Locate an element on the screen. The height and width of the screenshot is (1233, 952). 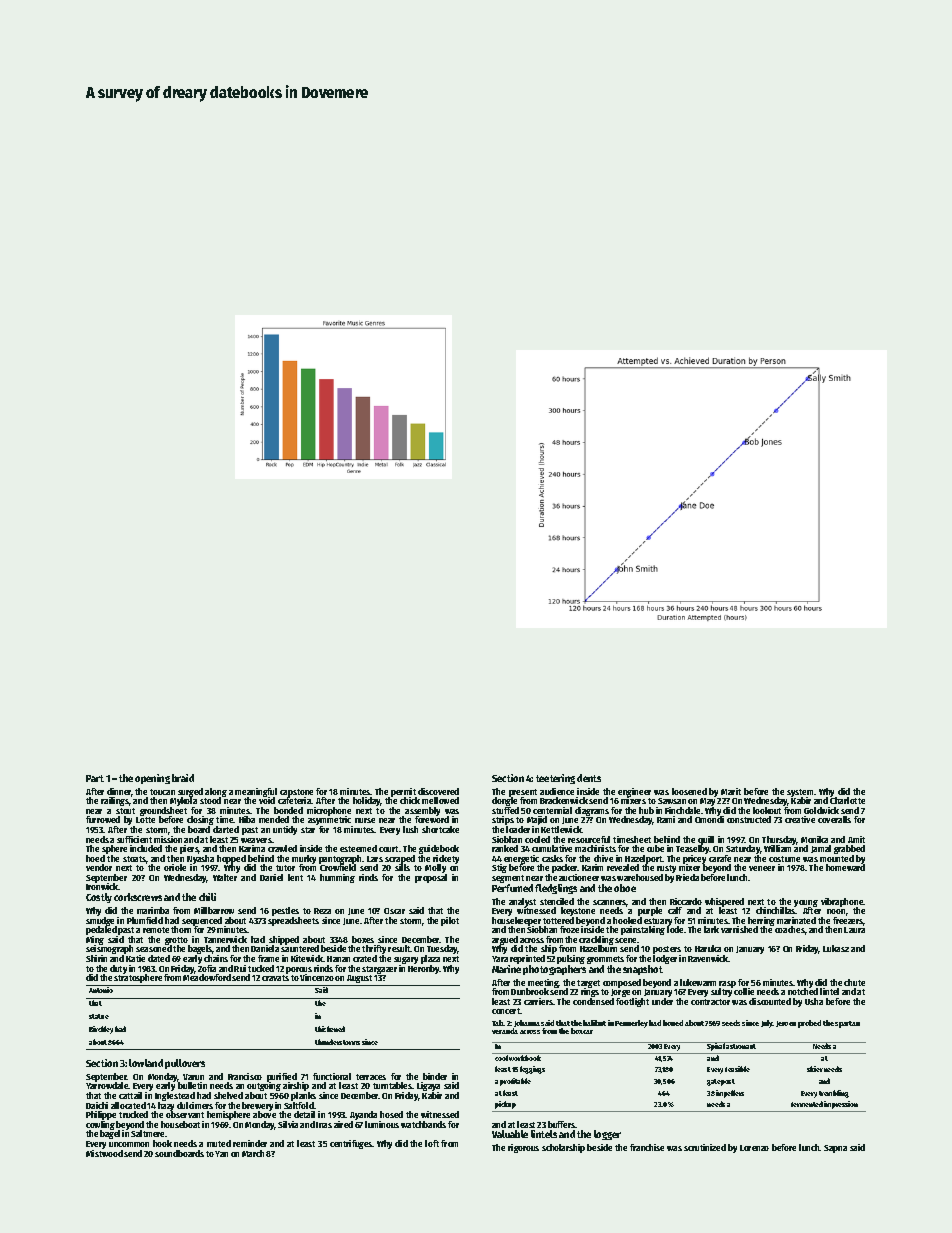
Ligaya is located at coordinates (428, 1086).
